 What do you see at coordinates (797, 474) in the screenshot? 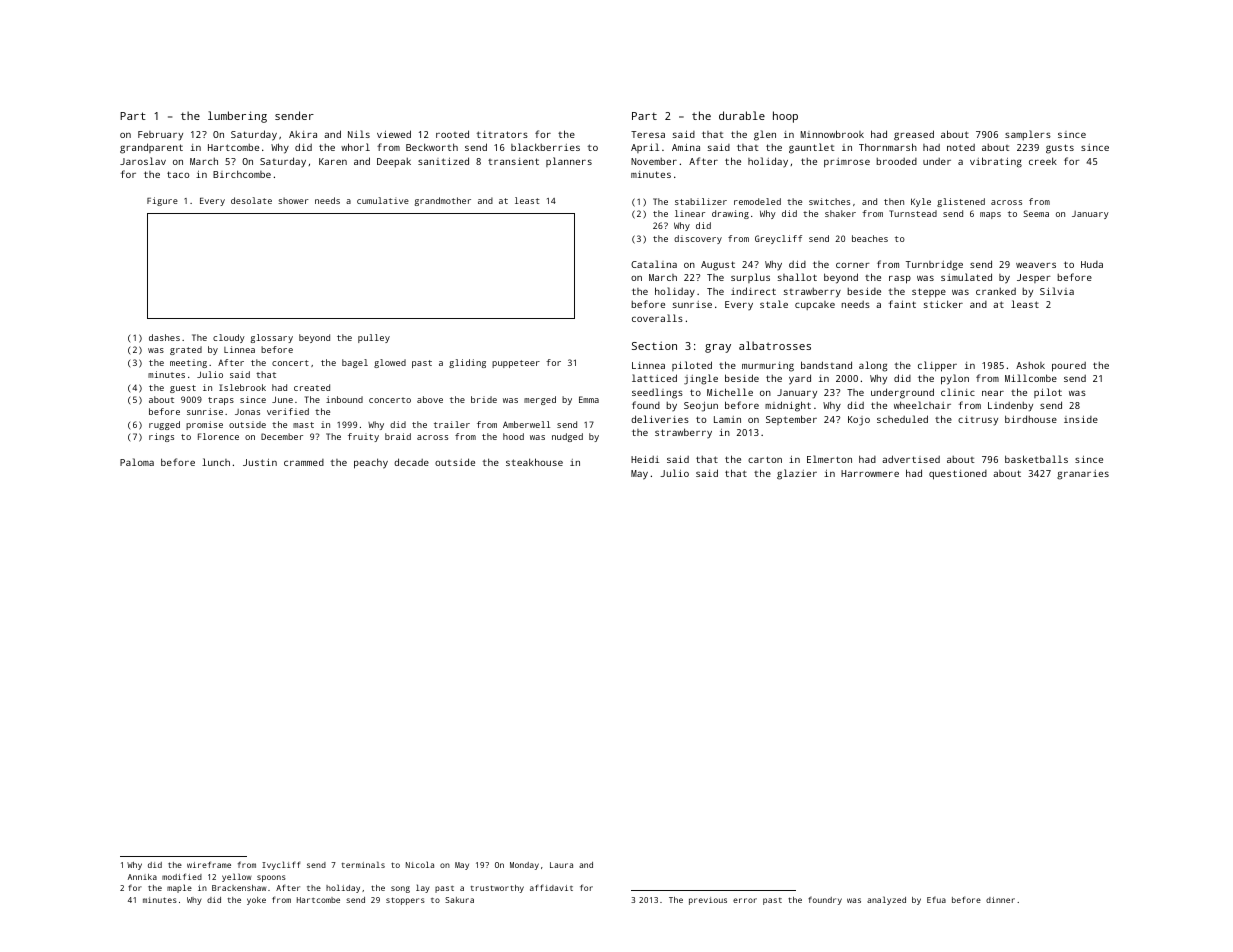
I see `glazier` at bounding box center [797, 474].
